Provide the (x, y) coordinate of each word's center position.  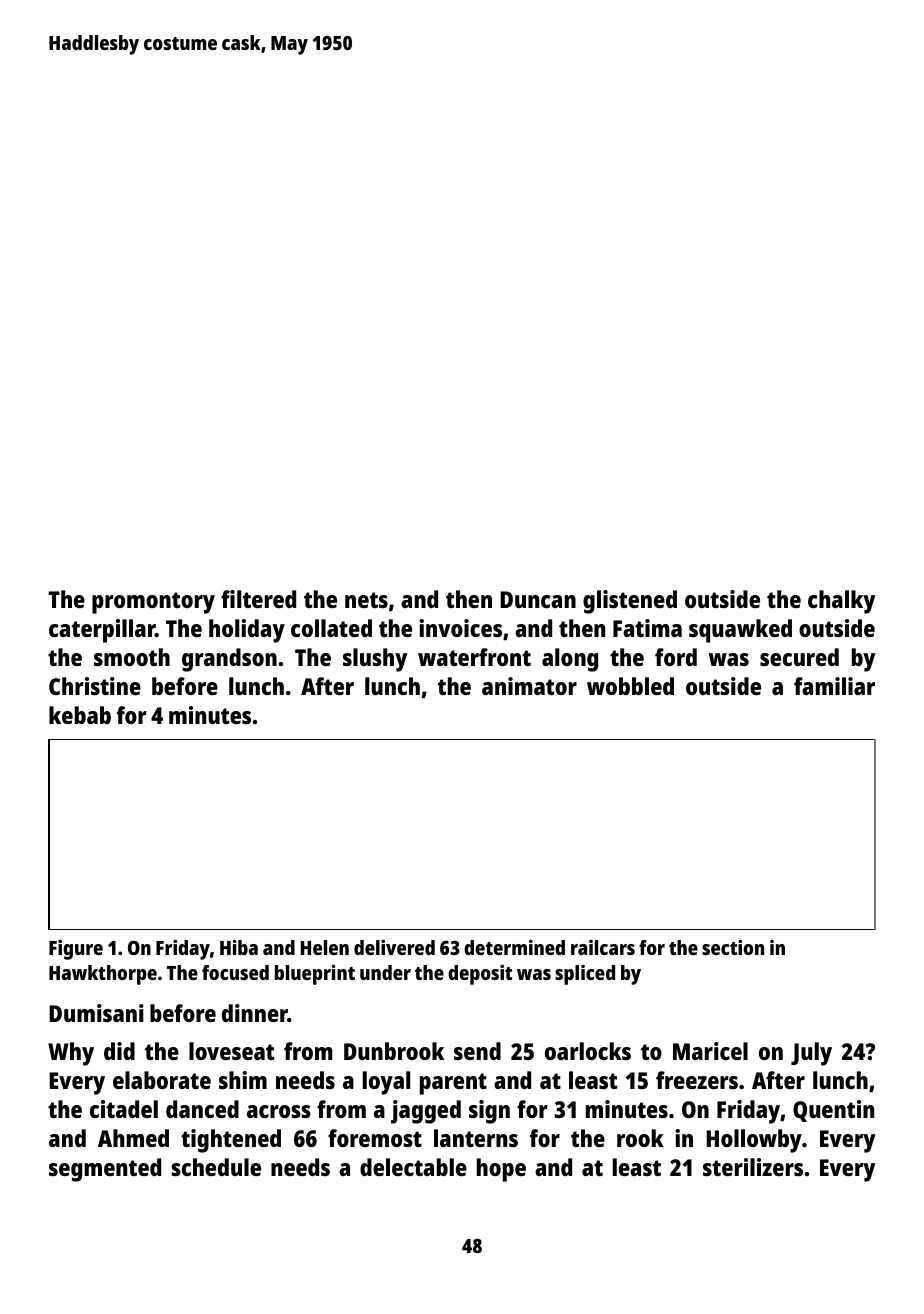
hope (501, 1170)
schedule (216, 1167)
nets (366, 600)
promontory (153, 603)
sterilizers (753, 1167)
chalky (841, 602)
